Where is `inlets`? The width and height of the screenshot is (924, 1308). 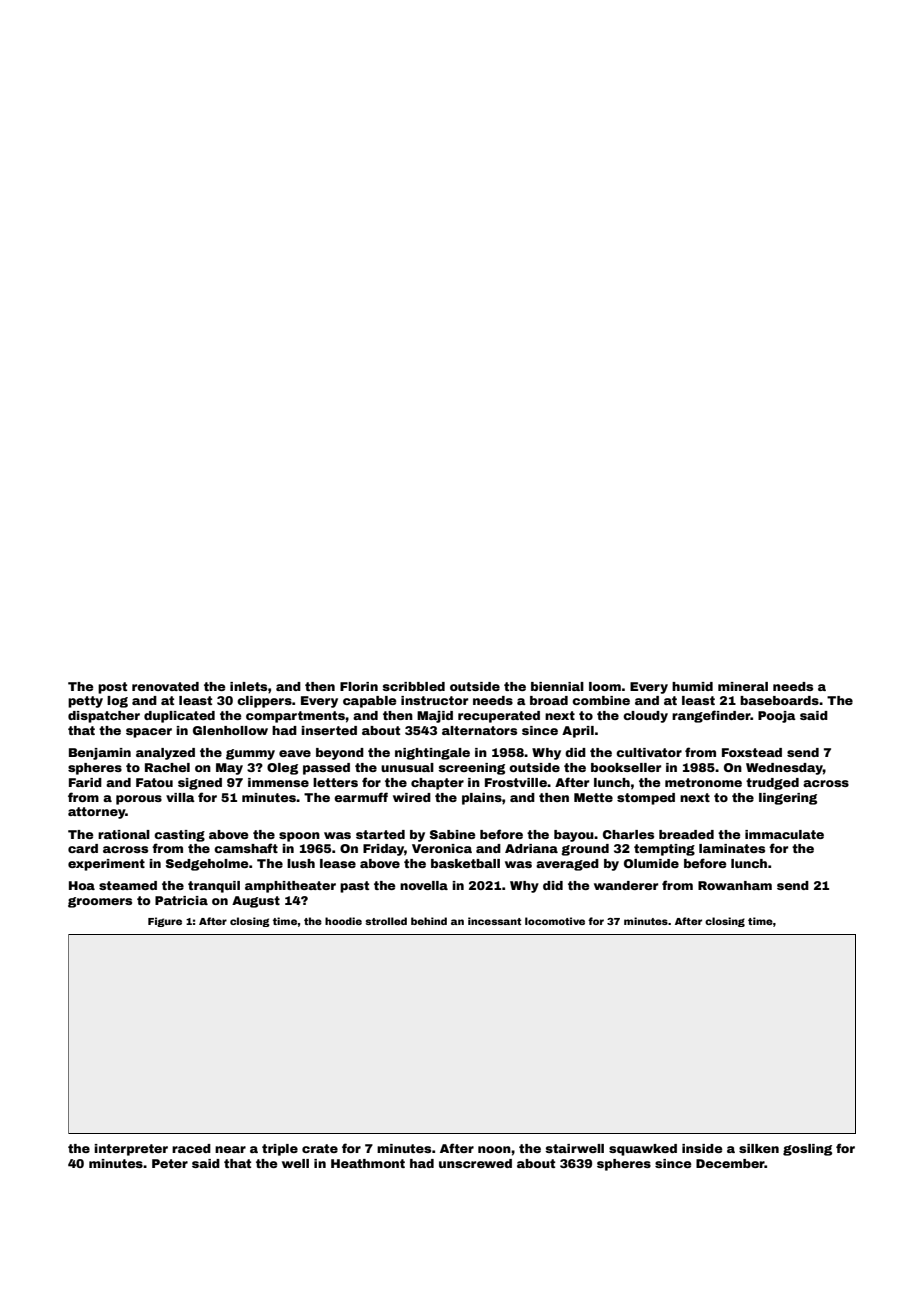
inlets is located at coordinates (248, 686).
